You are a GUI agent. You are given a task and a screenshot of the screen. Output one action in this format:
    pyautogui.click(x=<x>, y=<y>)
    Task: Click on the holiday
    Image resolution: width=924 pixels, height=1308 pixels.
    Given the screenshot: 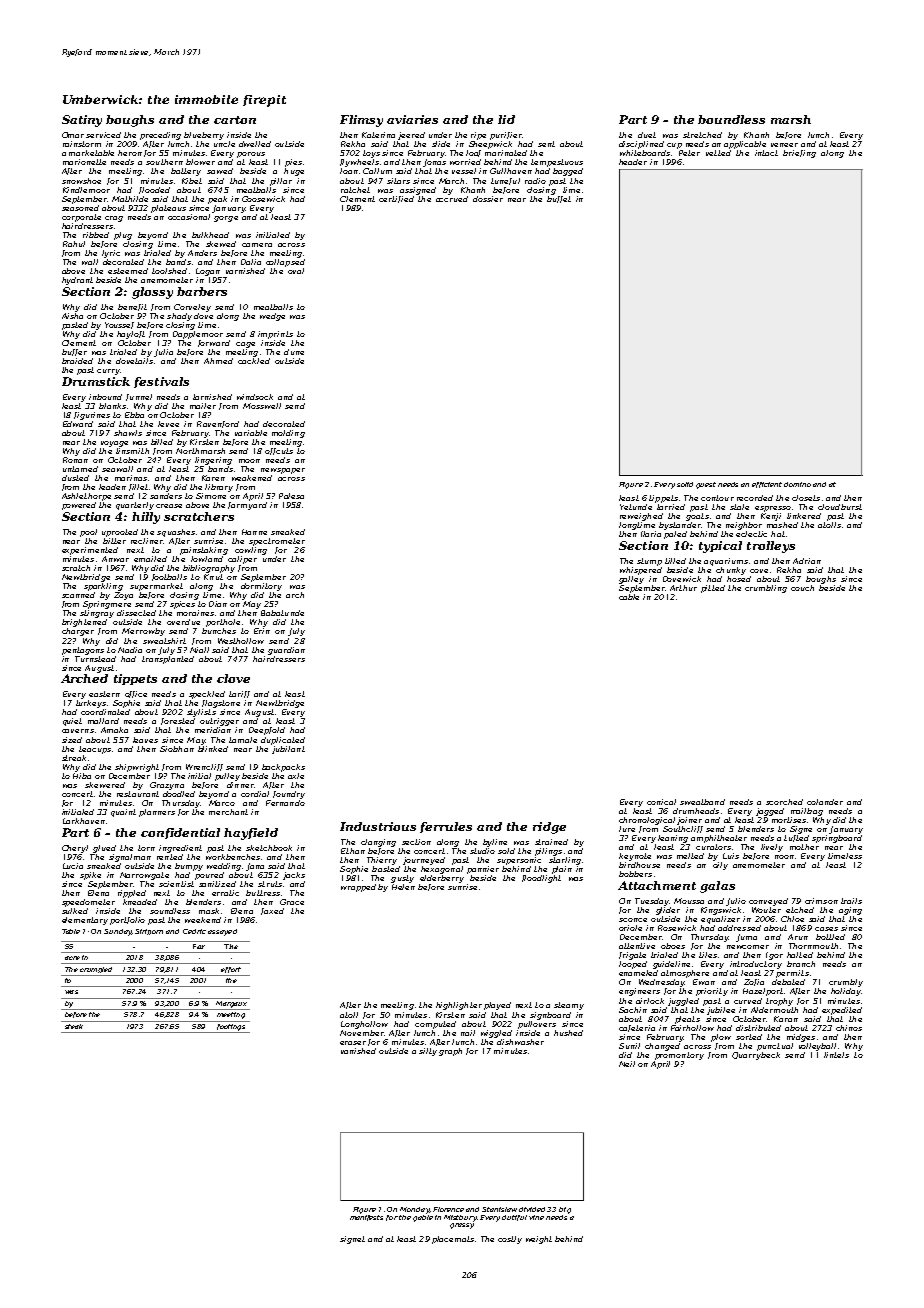 What is the action you would take?
    pyautogui.click(x=846, y=992)
